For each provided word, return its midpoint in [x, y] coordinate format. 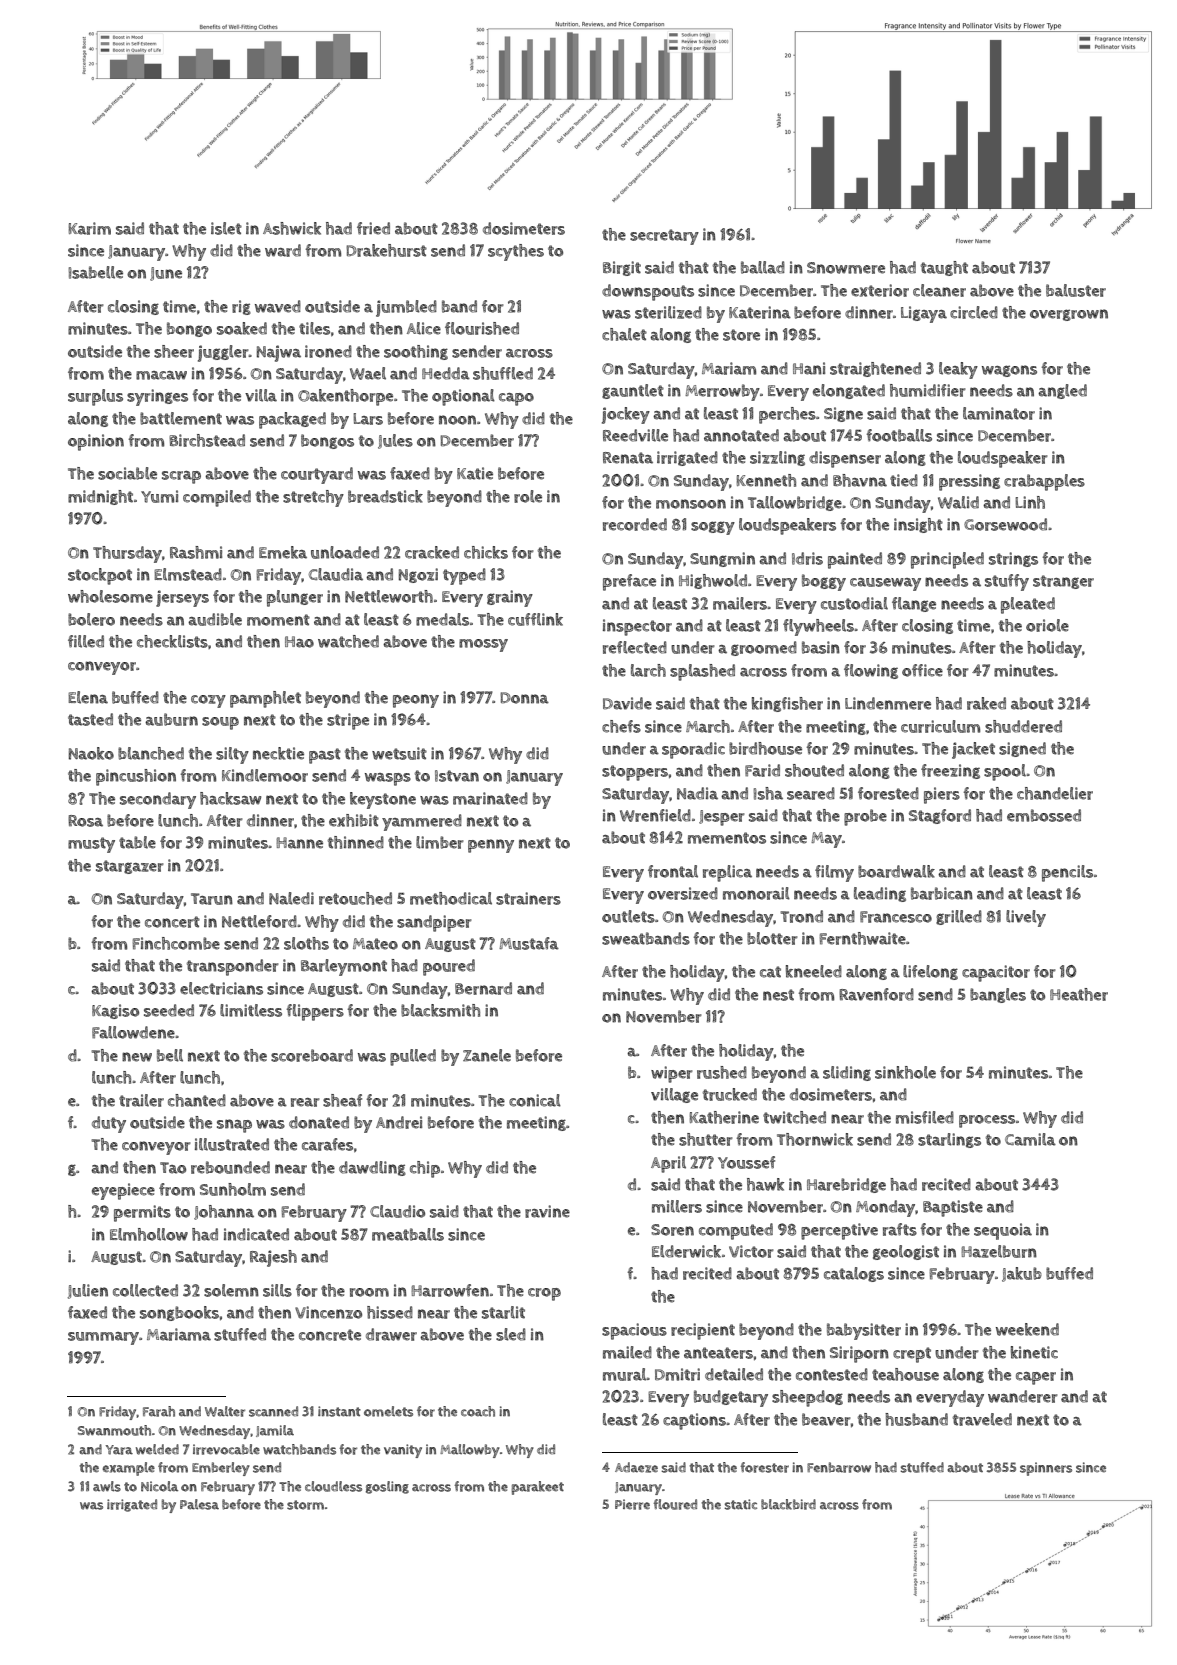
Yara [119, 1450]
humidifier [928, 390]
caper [1036, 1378]
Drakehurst [386, 250]
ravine [547, 1211]
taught [944, 268]
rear [305, 1102]
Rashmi [196, 552]
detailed [734, 1374]
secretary [664, 237]
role [528, 496]
